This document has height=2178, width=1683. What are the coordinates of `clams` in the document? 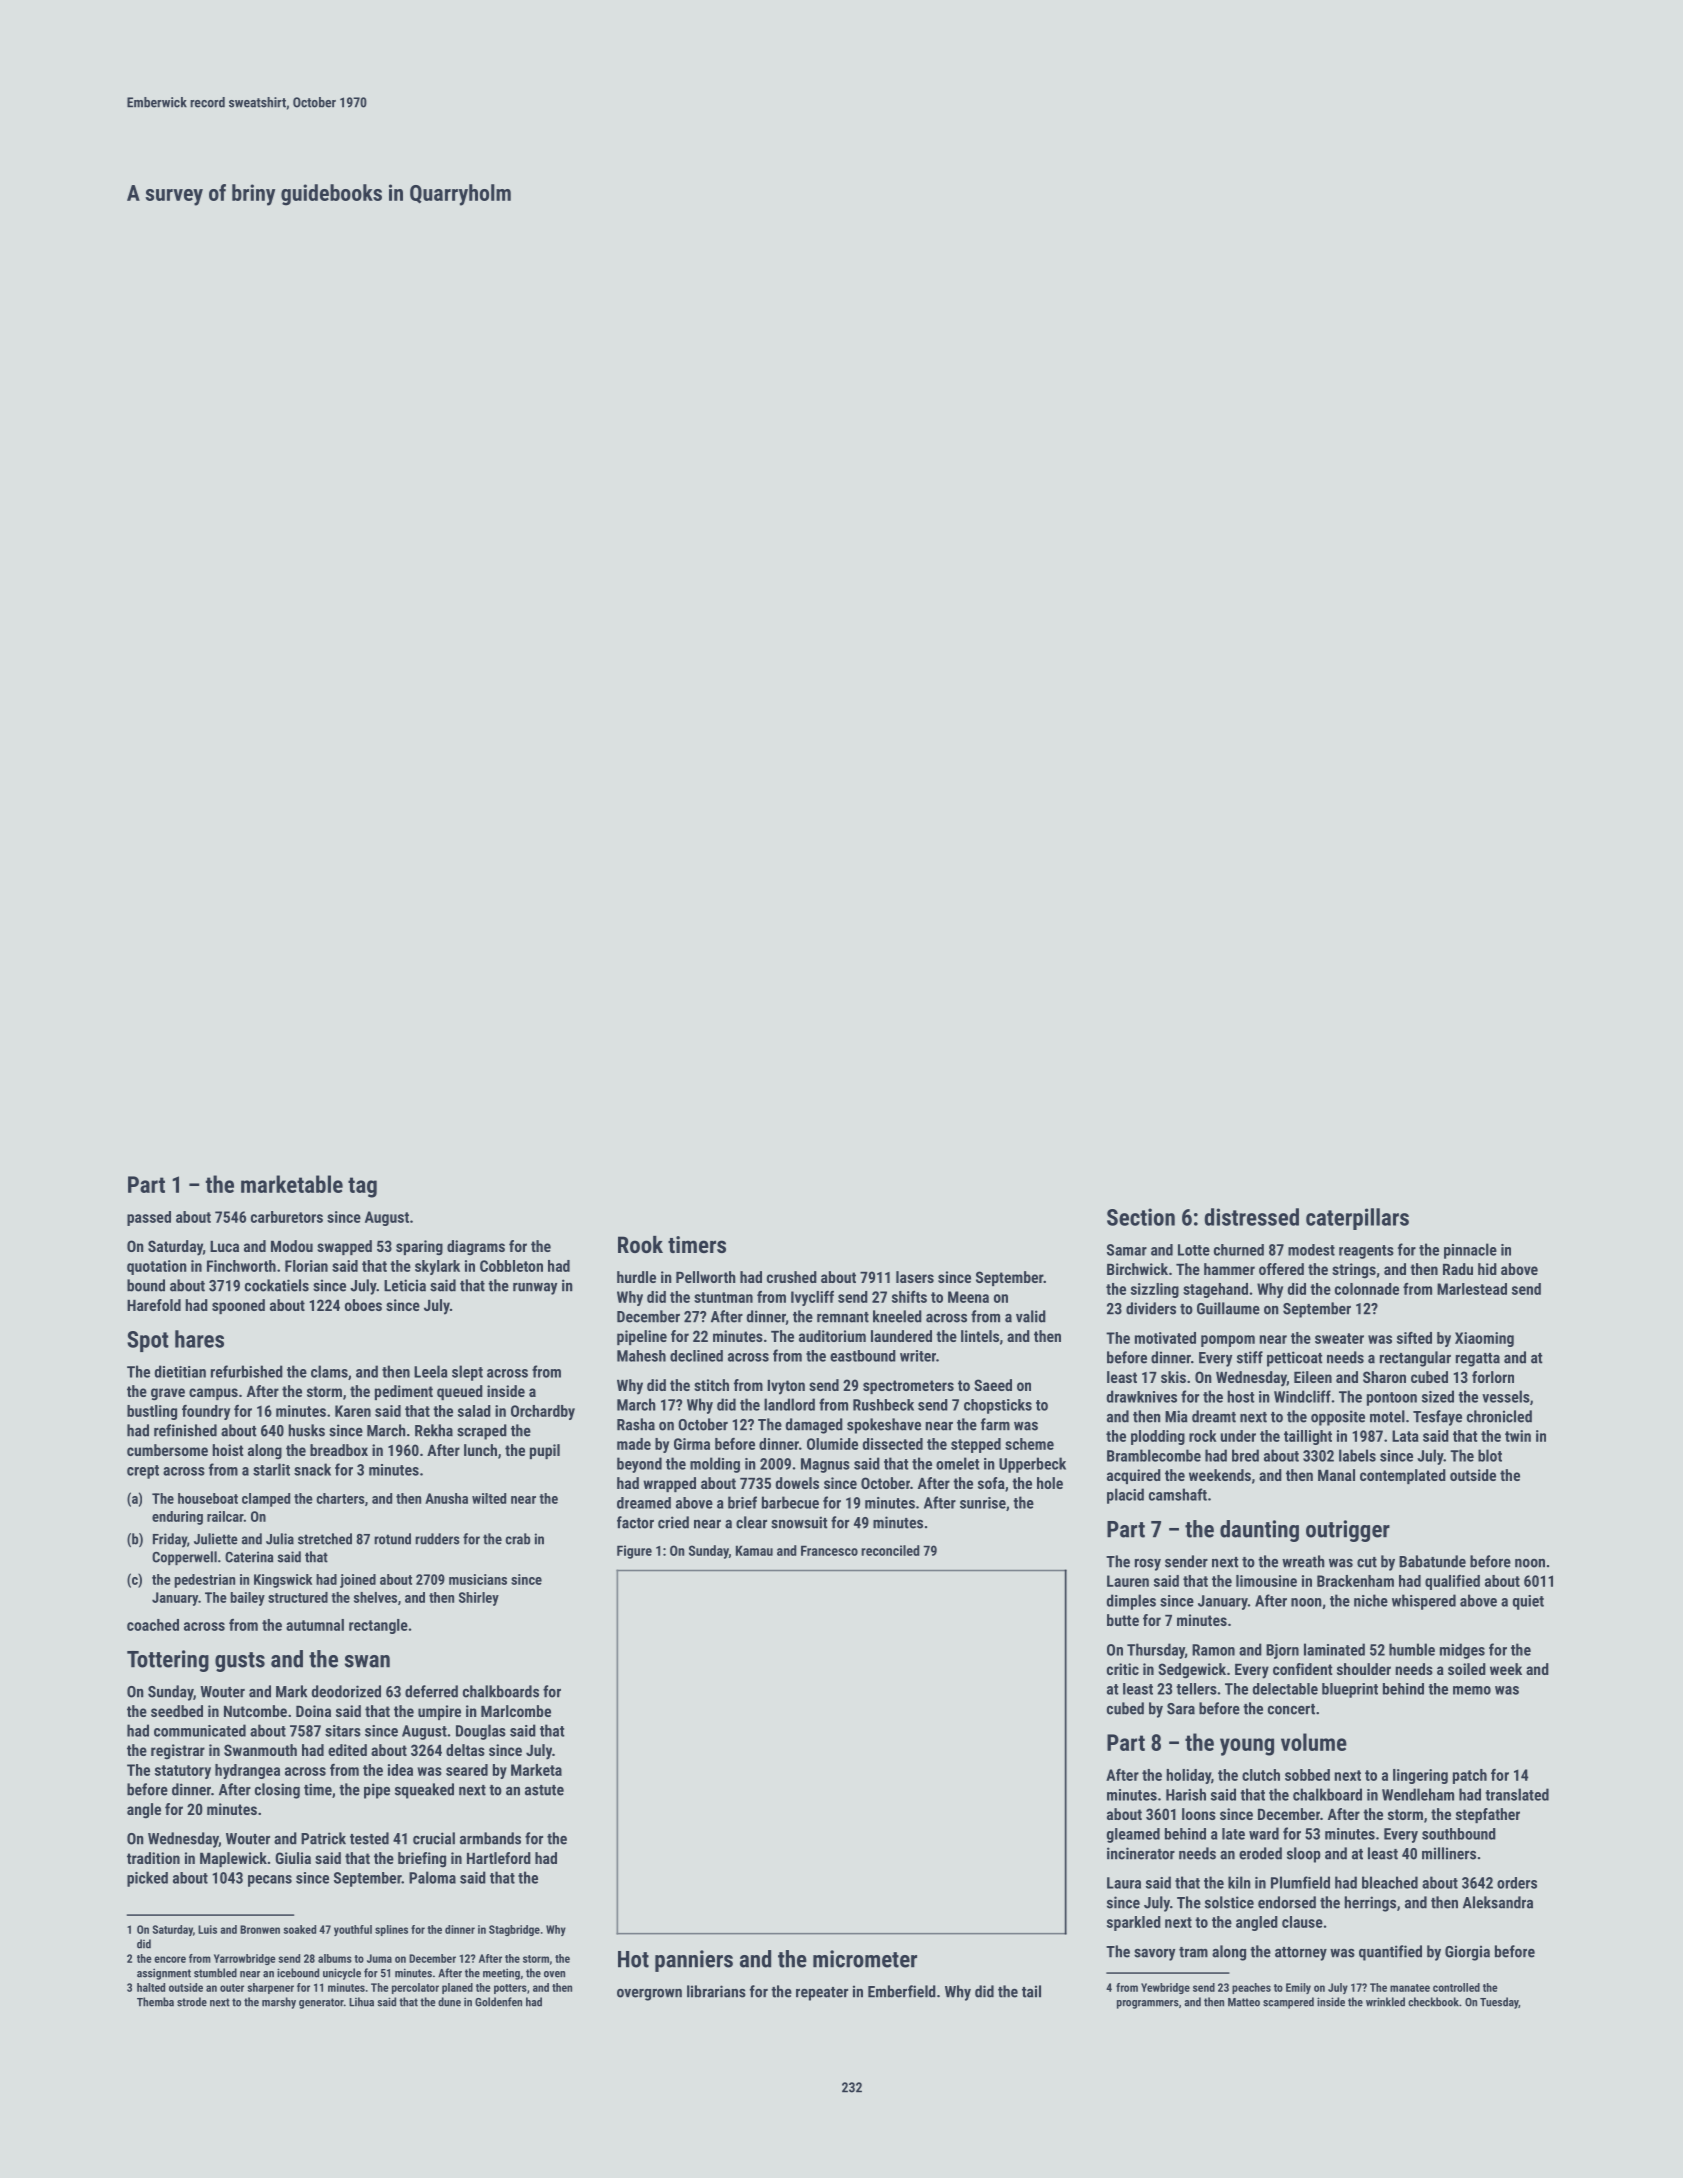 It's located at (329, 1371).
